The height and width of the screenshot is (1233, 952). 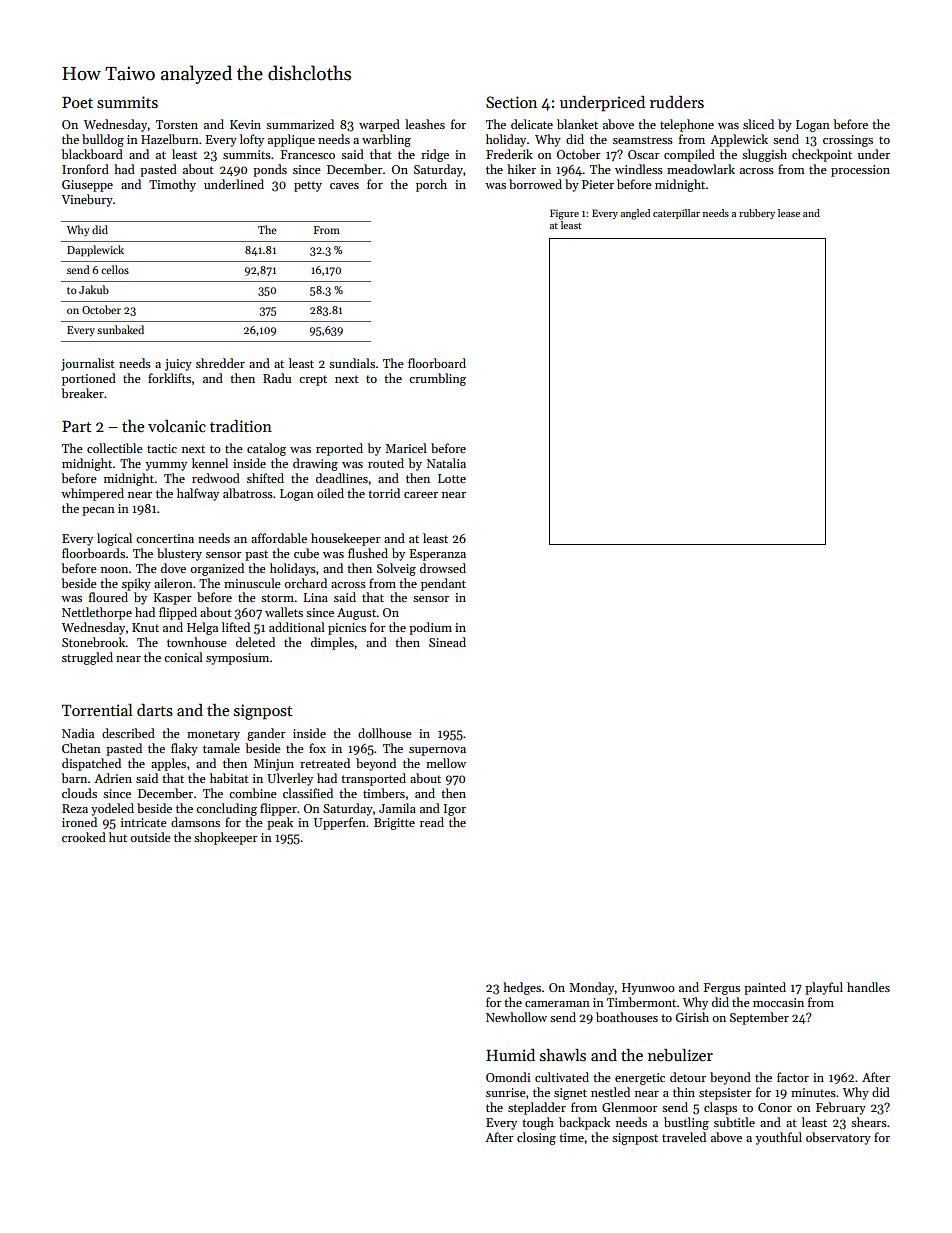 I want to click on blanket, so click(x=577, y=124).
